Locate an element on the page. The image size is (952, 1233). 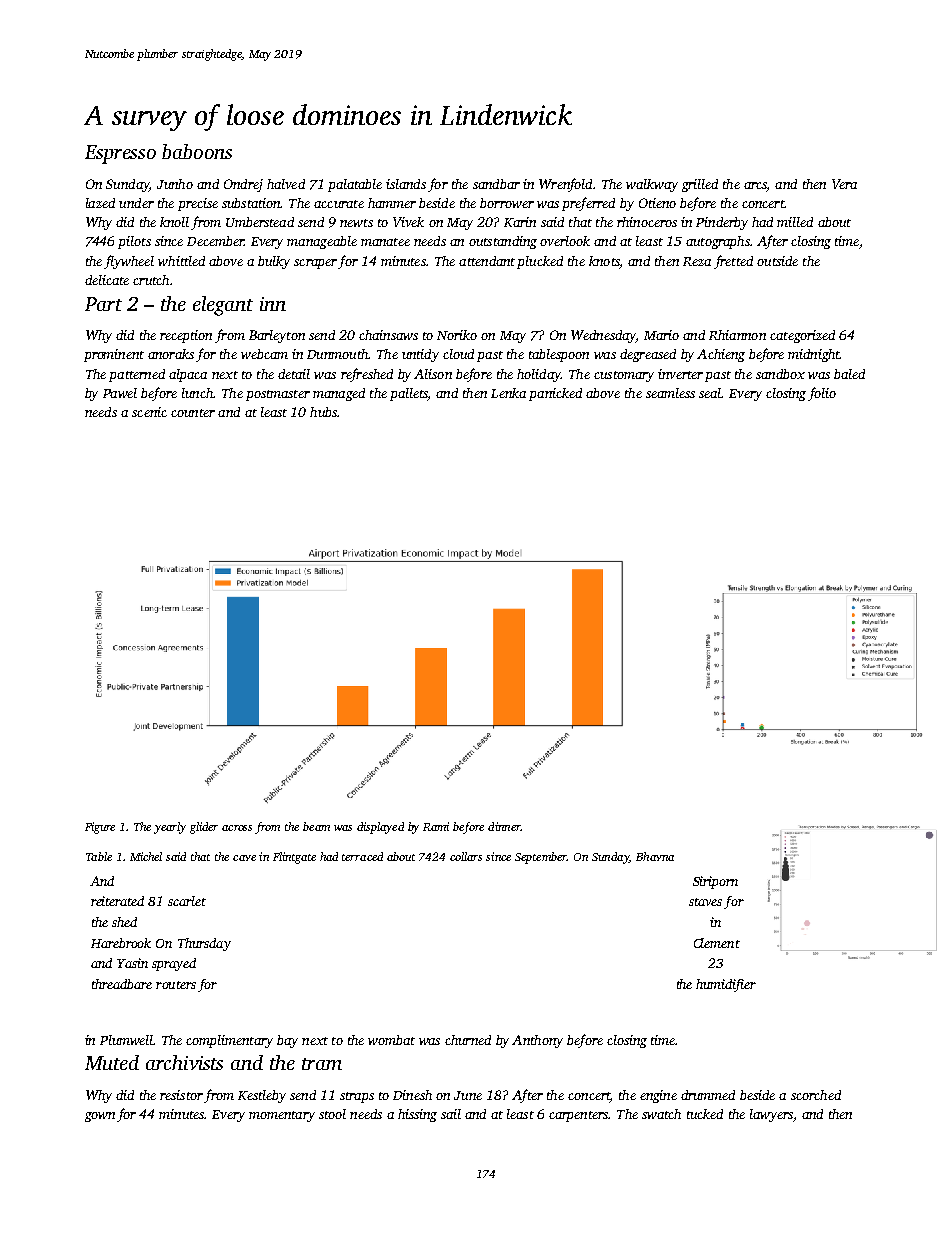
pallets is located at coordinates (409, 394).
